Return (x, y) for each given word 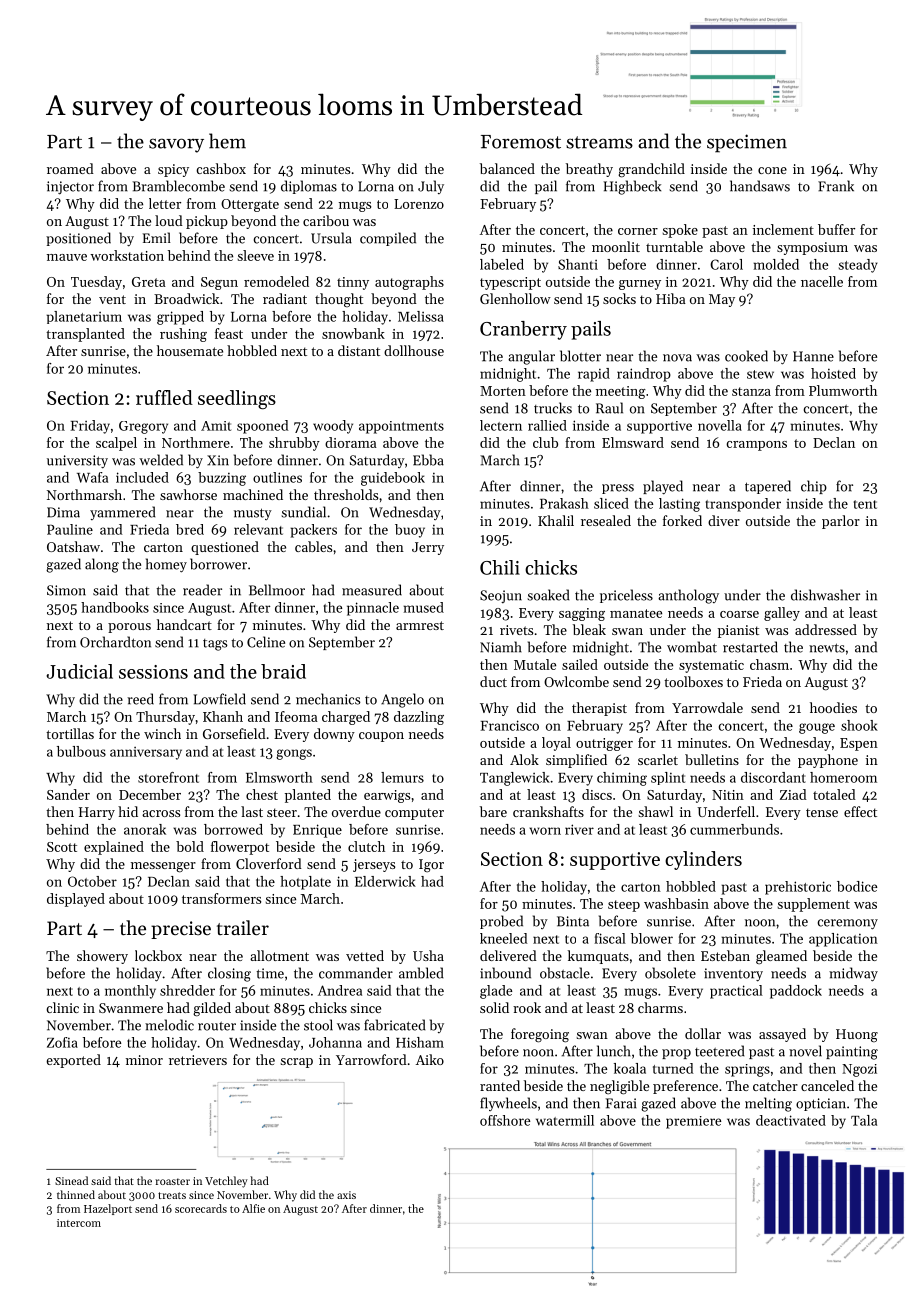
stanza (751, 391)
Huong (857, 1035)
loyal (556, 744)
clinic (62, 1007)
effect (860, 811)
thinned (76, 1194)
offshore (505, 1120)
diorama (351, 442)
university (77, 462)
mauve (67, 257)
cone (772, 170)
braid (283, 671)
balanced (507, 168)
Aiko (430, 1059)
